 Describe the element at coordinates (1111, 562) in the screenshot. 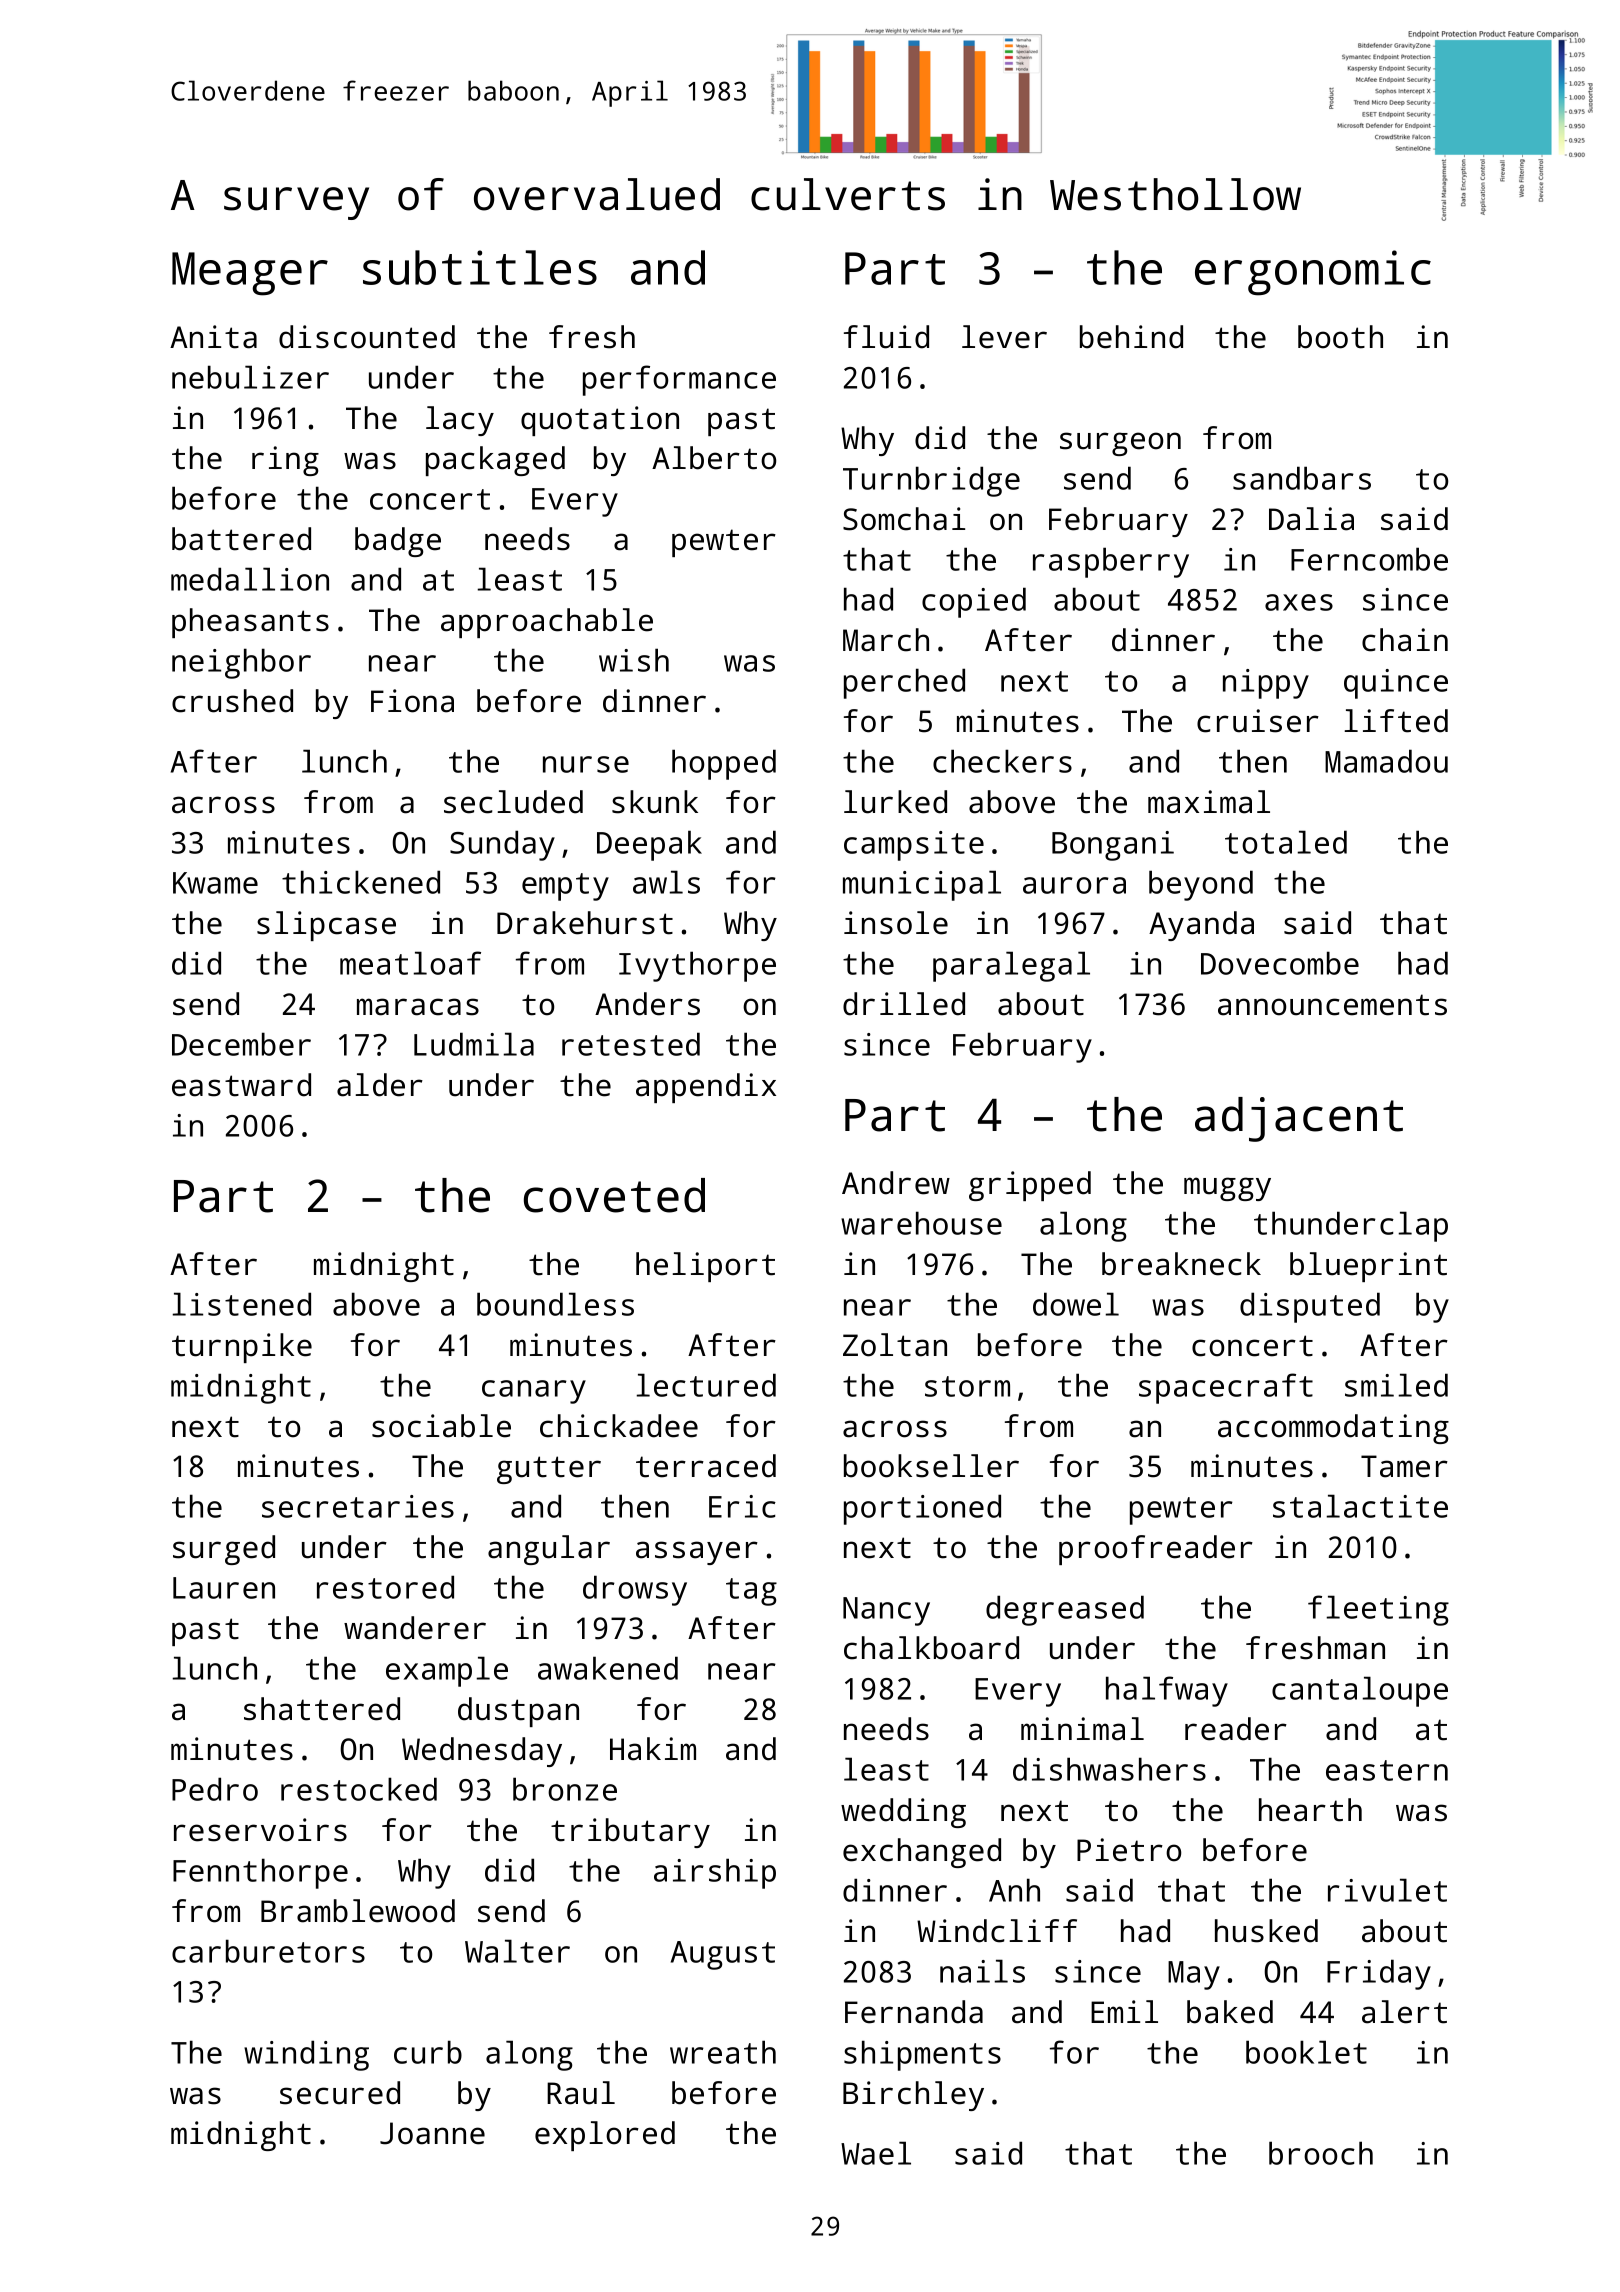

I see `raspberry` at that location.
